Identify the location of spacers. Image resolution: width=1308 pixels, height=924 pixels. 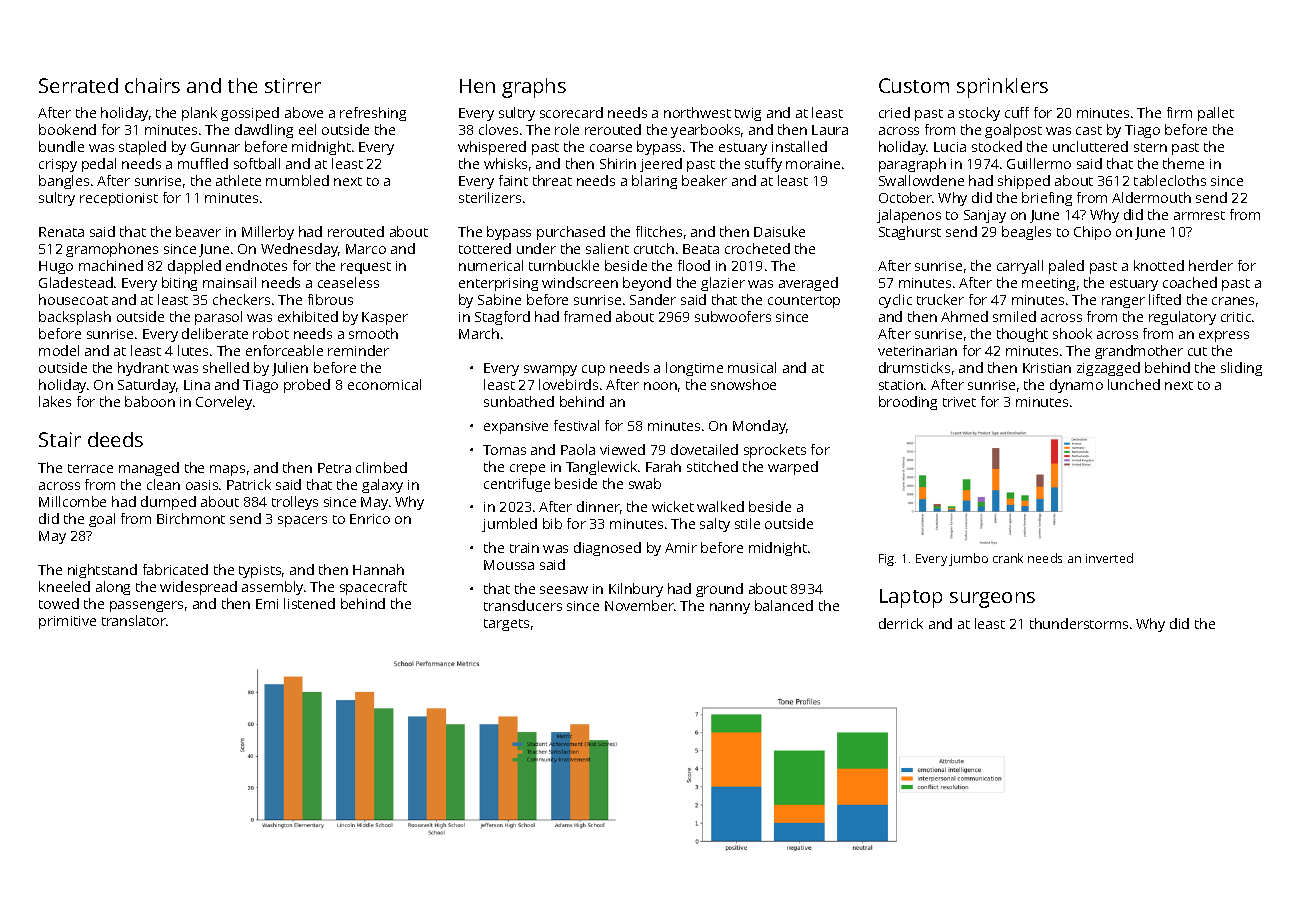
(302, 521).
